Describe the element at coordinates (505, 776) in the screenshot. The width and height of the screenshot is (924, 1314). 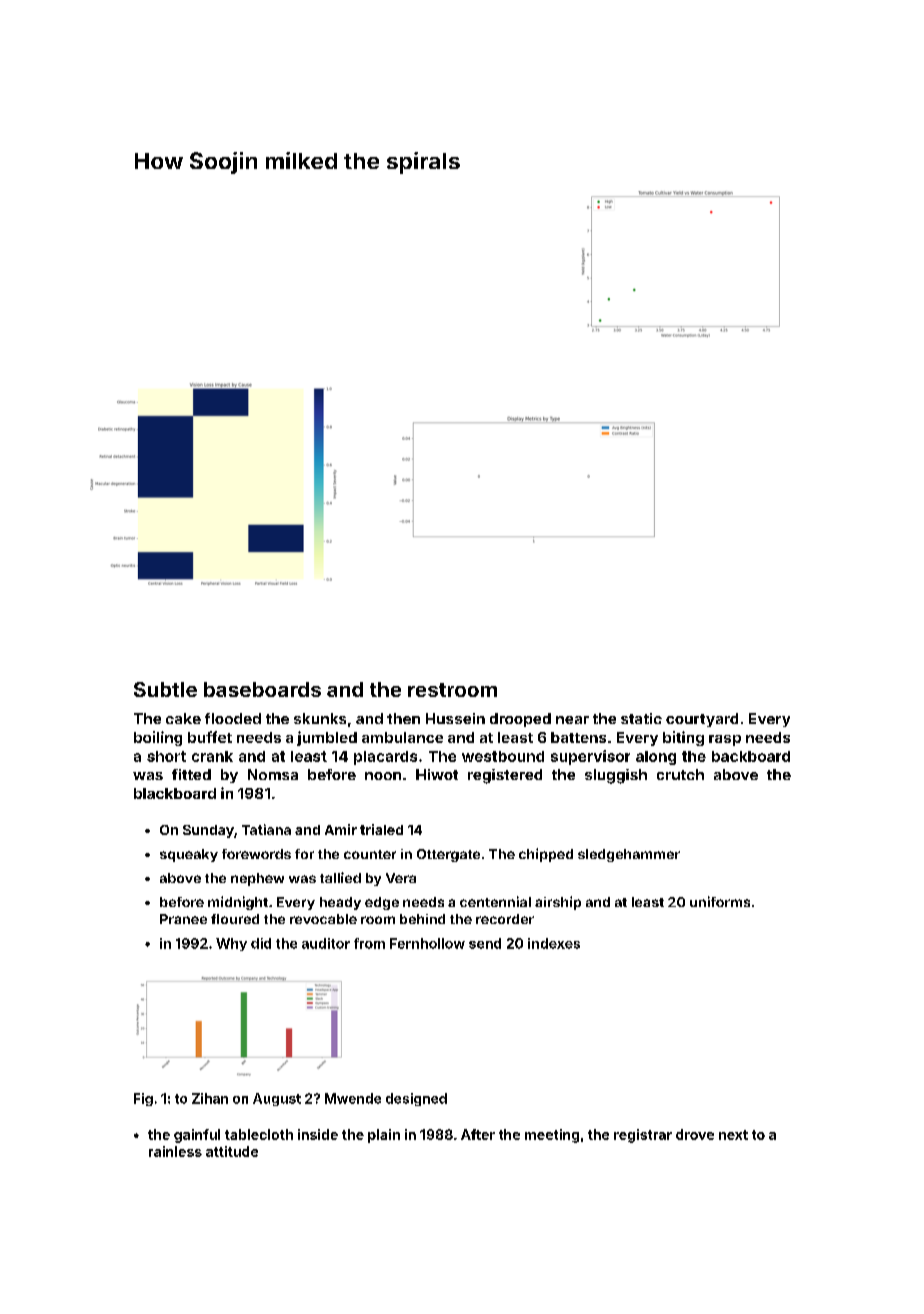
I see `registered` at that location.
